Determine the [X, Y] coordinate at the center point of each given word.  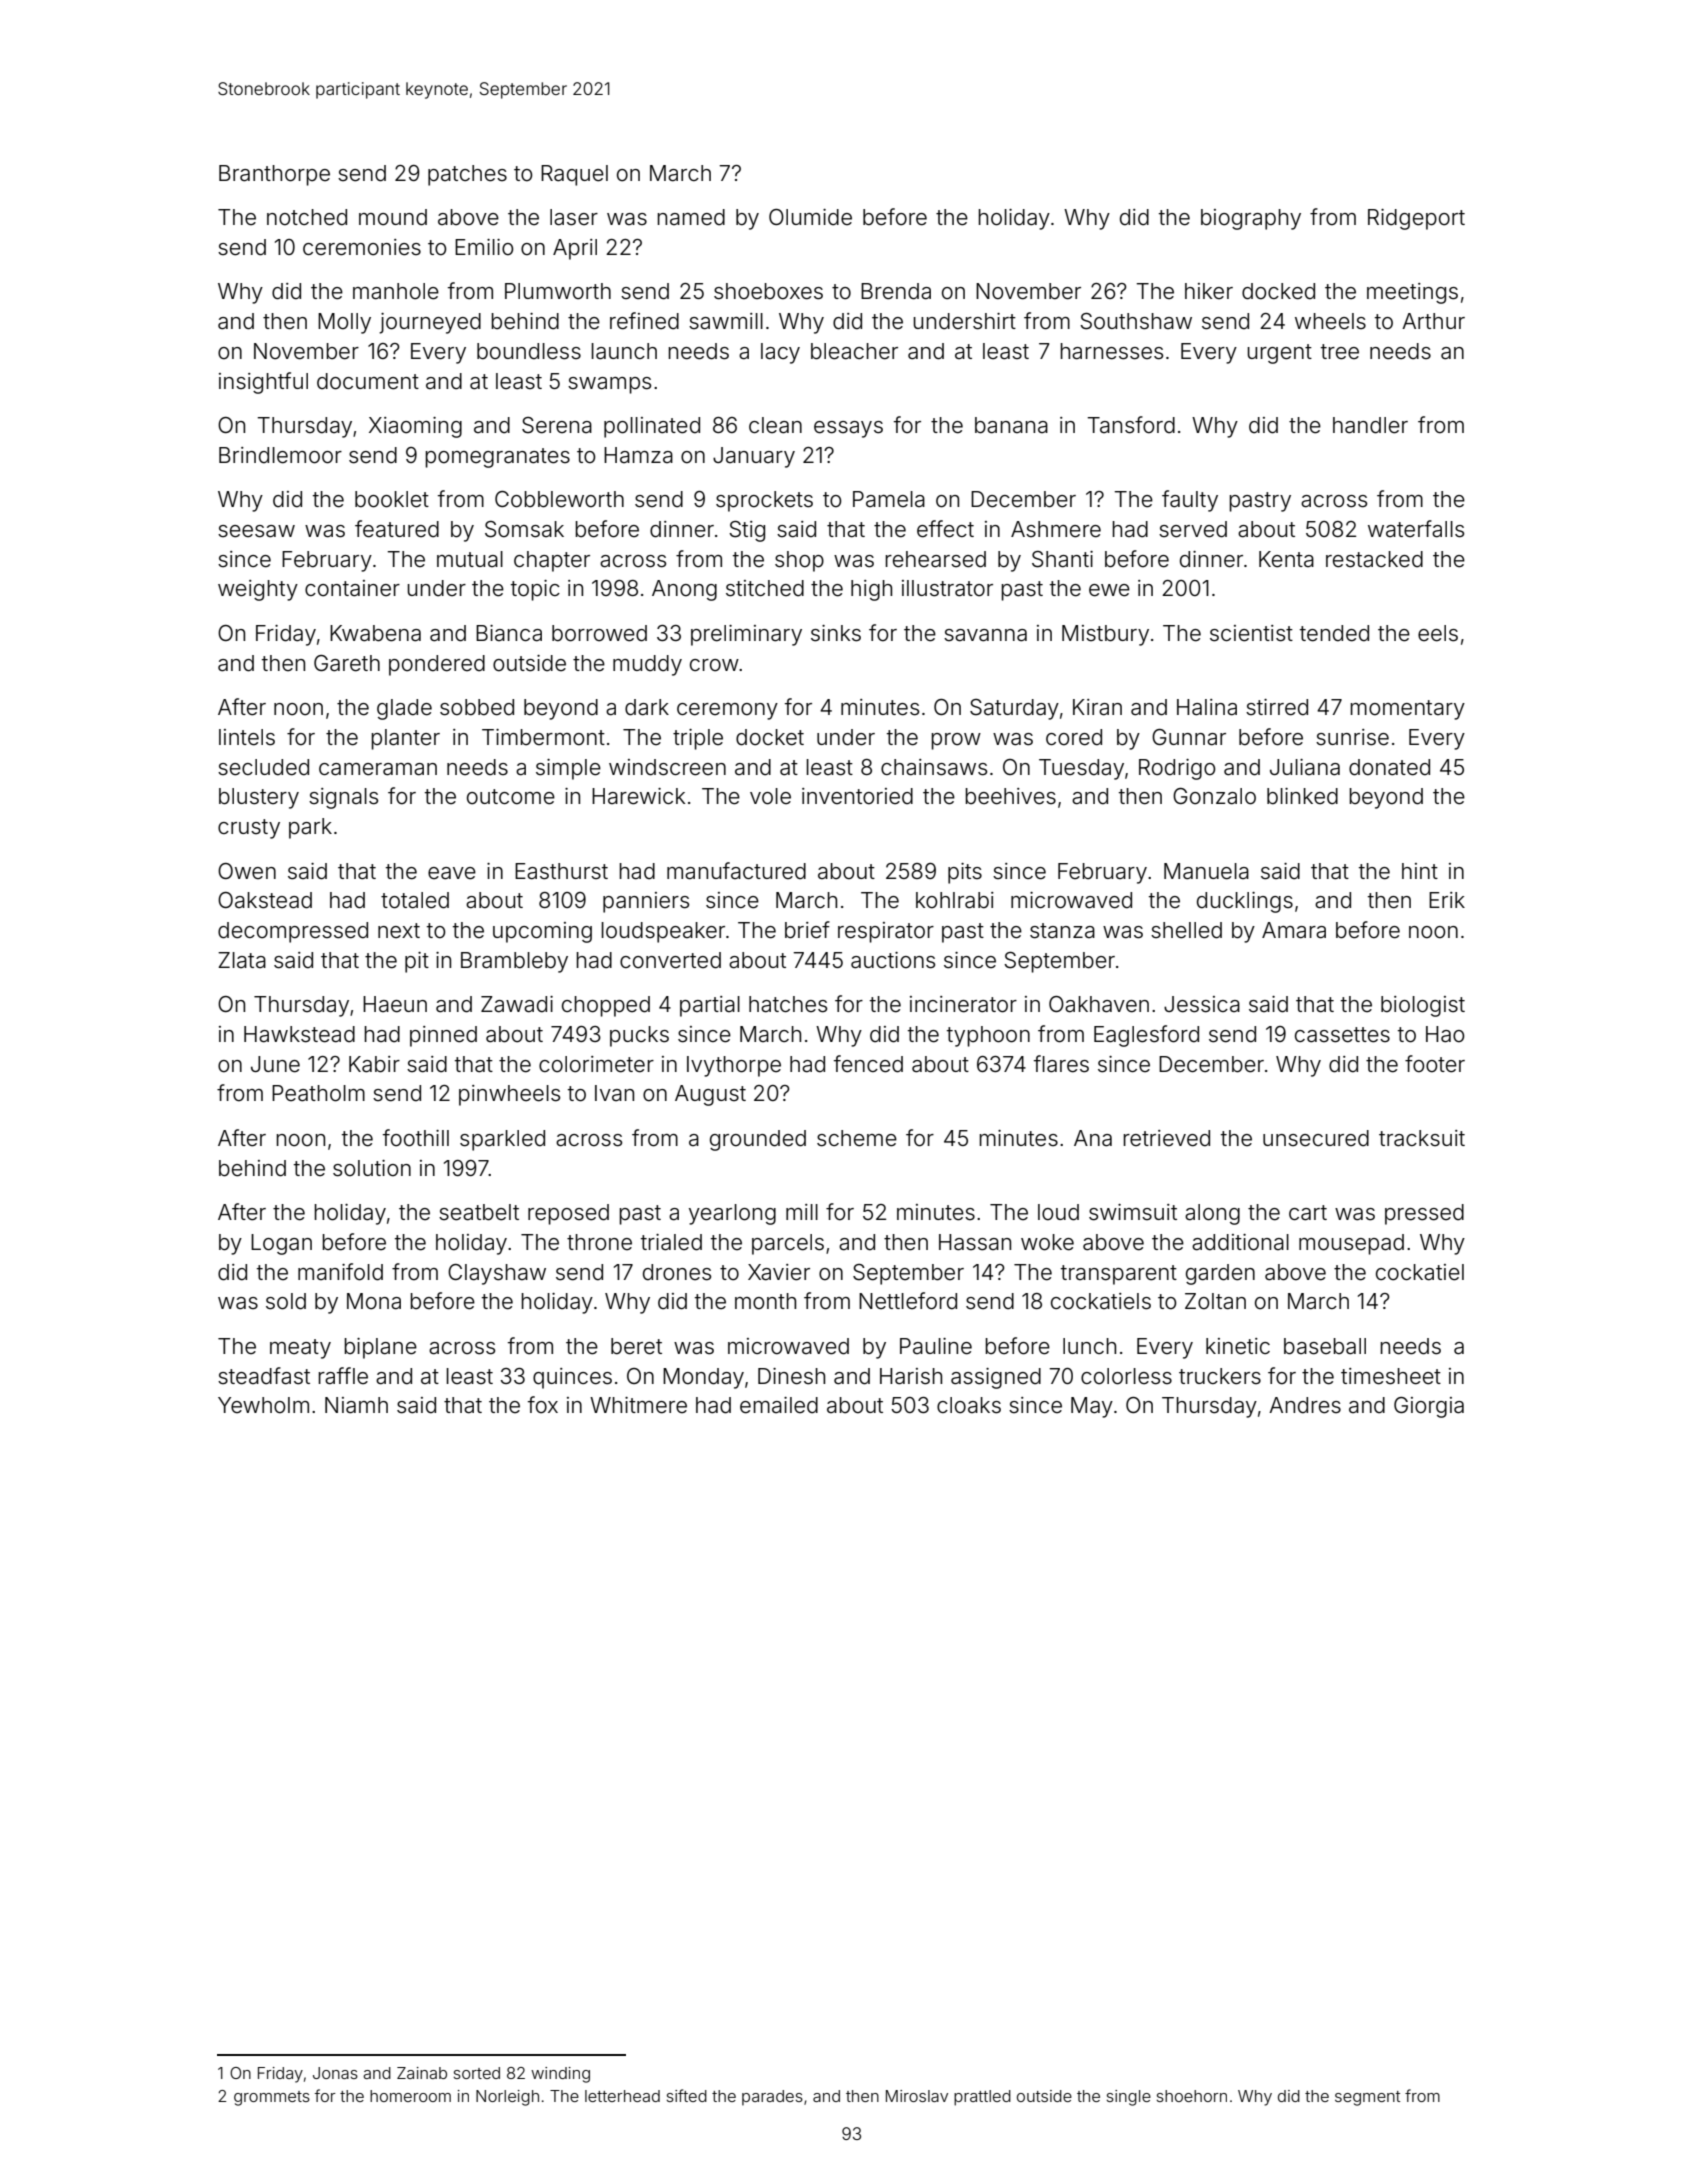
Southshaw [1136, 321]
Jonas [335, 2073]
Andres [1305, 1405]
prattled [982, 2098]
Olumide [810, 217]
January [754, 457]
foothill [416, 1138]
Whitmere [638, 1405]
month [765, 1301]
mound [393, 217]
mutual [470, 559]
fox [543, 1405]
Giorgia [1429, 1407]
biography [1251, 219]
